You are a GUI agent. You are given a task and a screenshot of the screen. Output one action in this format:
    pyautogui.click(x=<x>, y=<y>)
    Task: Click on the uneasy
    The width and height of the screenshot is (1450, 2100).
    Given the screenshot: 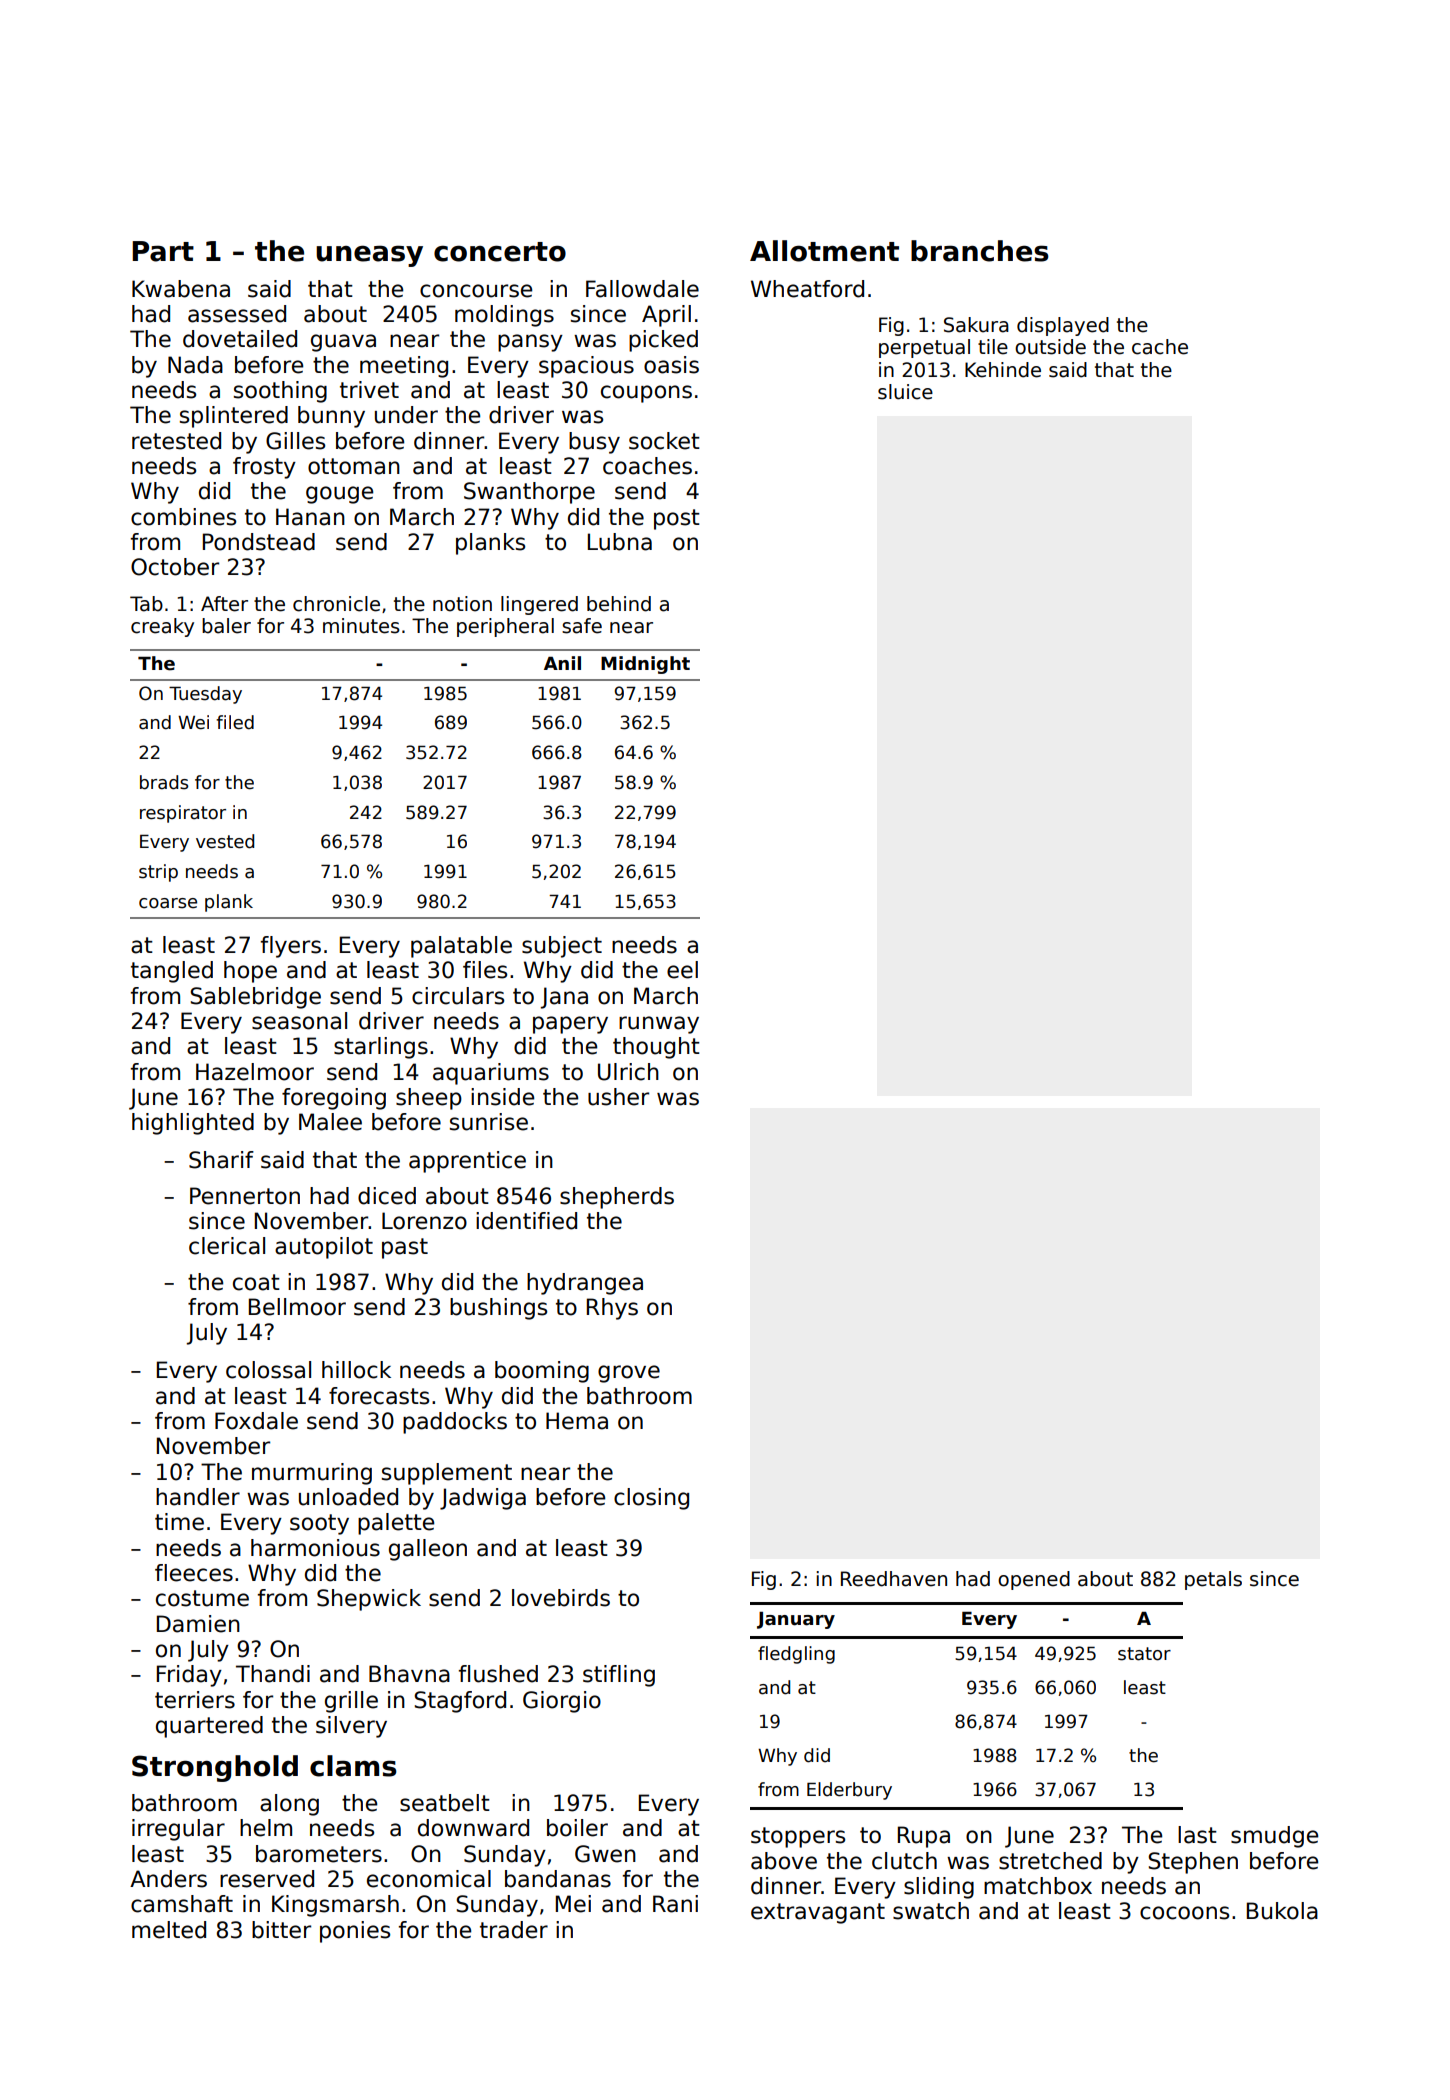 What is the action you would take?
    pyautogui.click(x=369, y=256)
